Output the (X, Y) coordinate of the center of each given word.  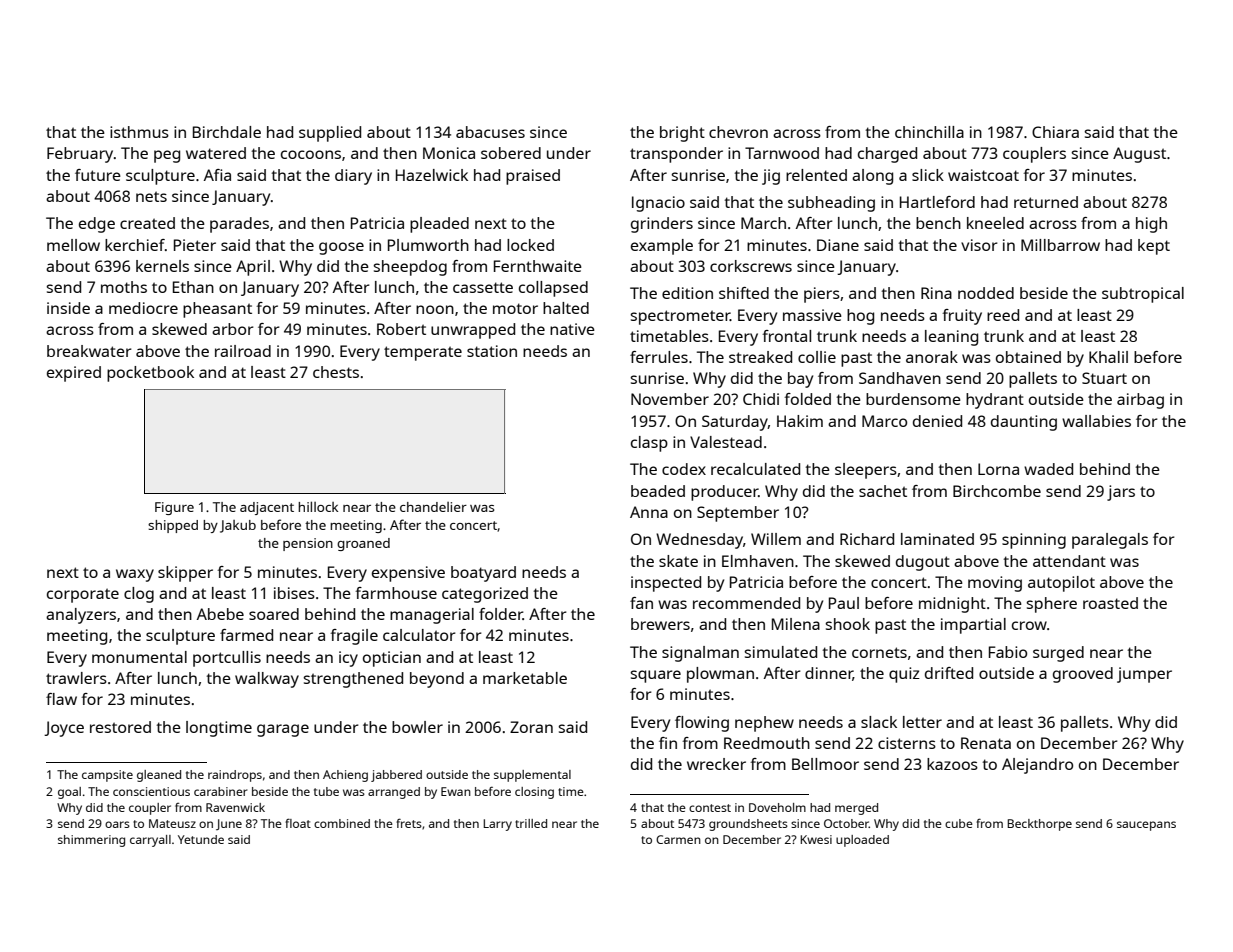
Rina (936, 293)
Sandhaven (900, 378)
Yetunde (201, 839)
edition (687, 293)
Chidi (761, 399)
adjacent (267, 508)
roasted (1110, 603)
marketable (525, 678)
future (98, 175)
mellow (73, 245)
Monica (449, 153)
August (1139, 155)
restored (120, 727)
